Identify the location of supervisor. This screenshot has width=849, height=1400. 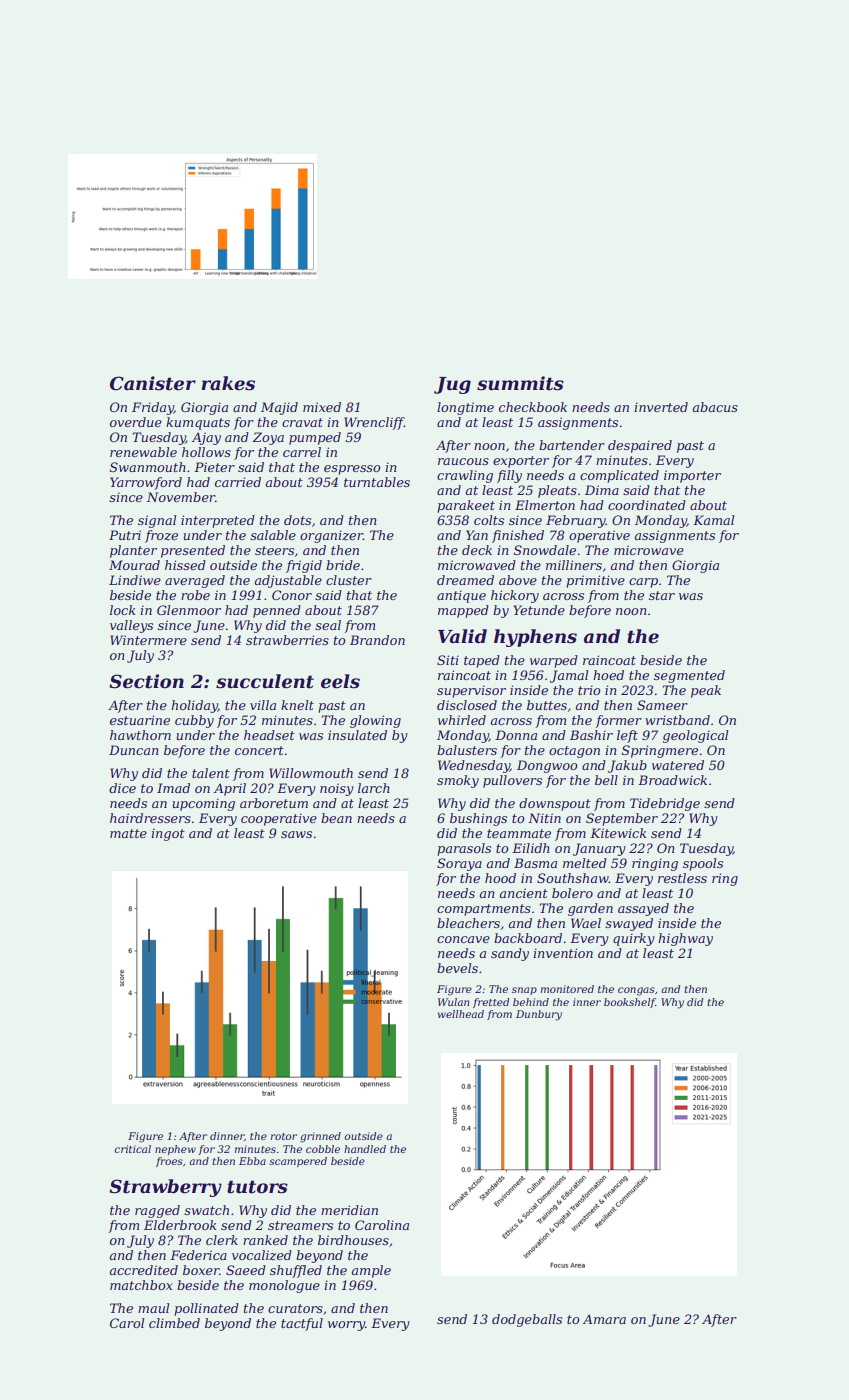
(471, 691).
